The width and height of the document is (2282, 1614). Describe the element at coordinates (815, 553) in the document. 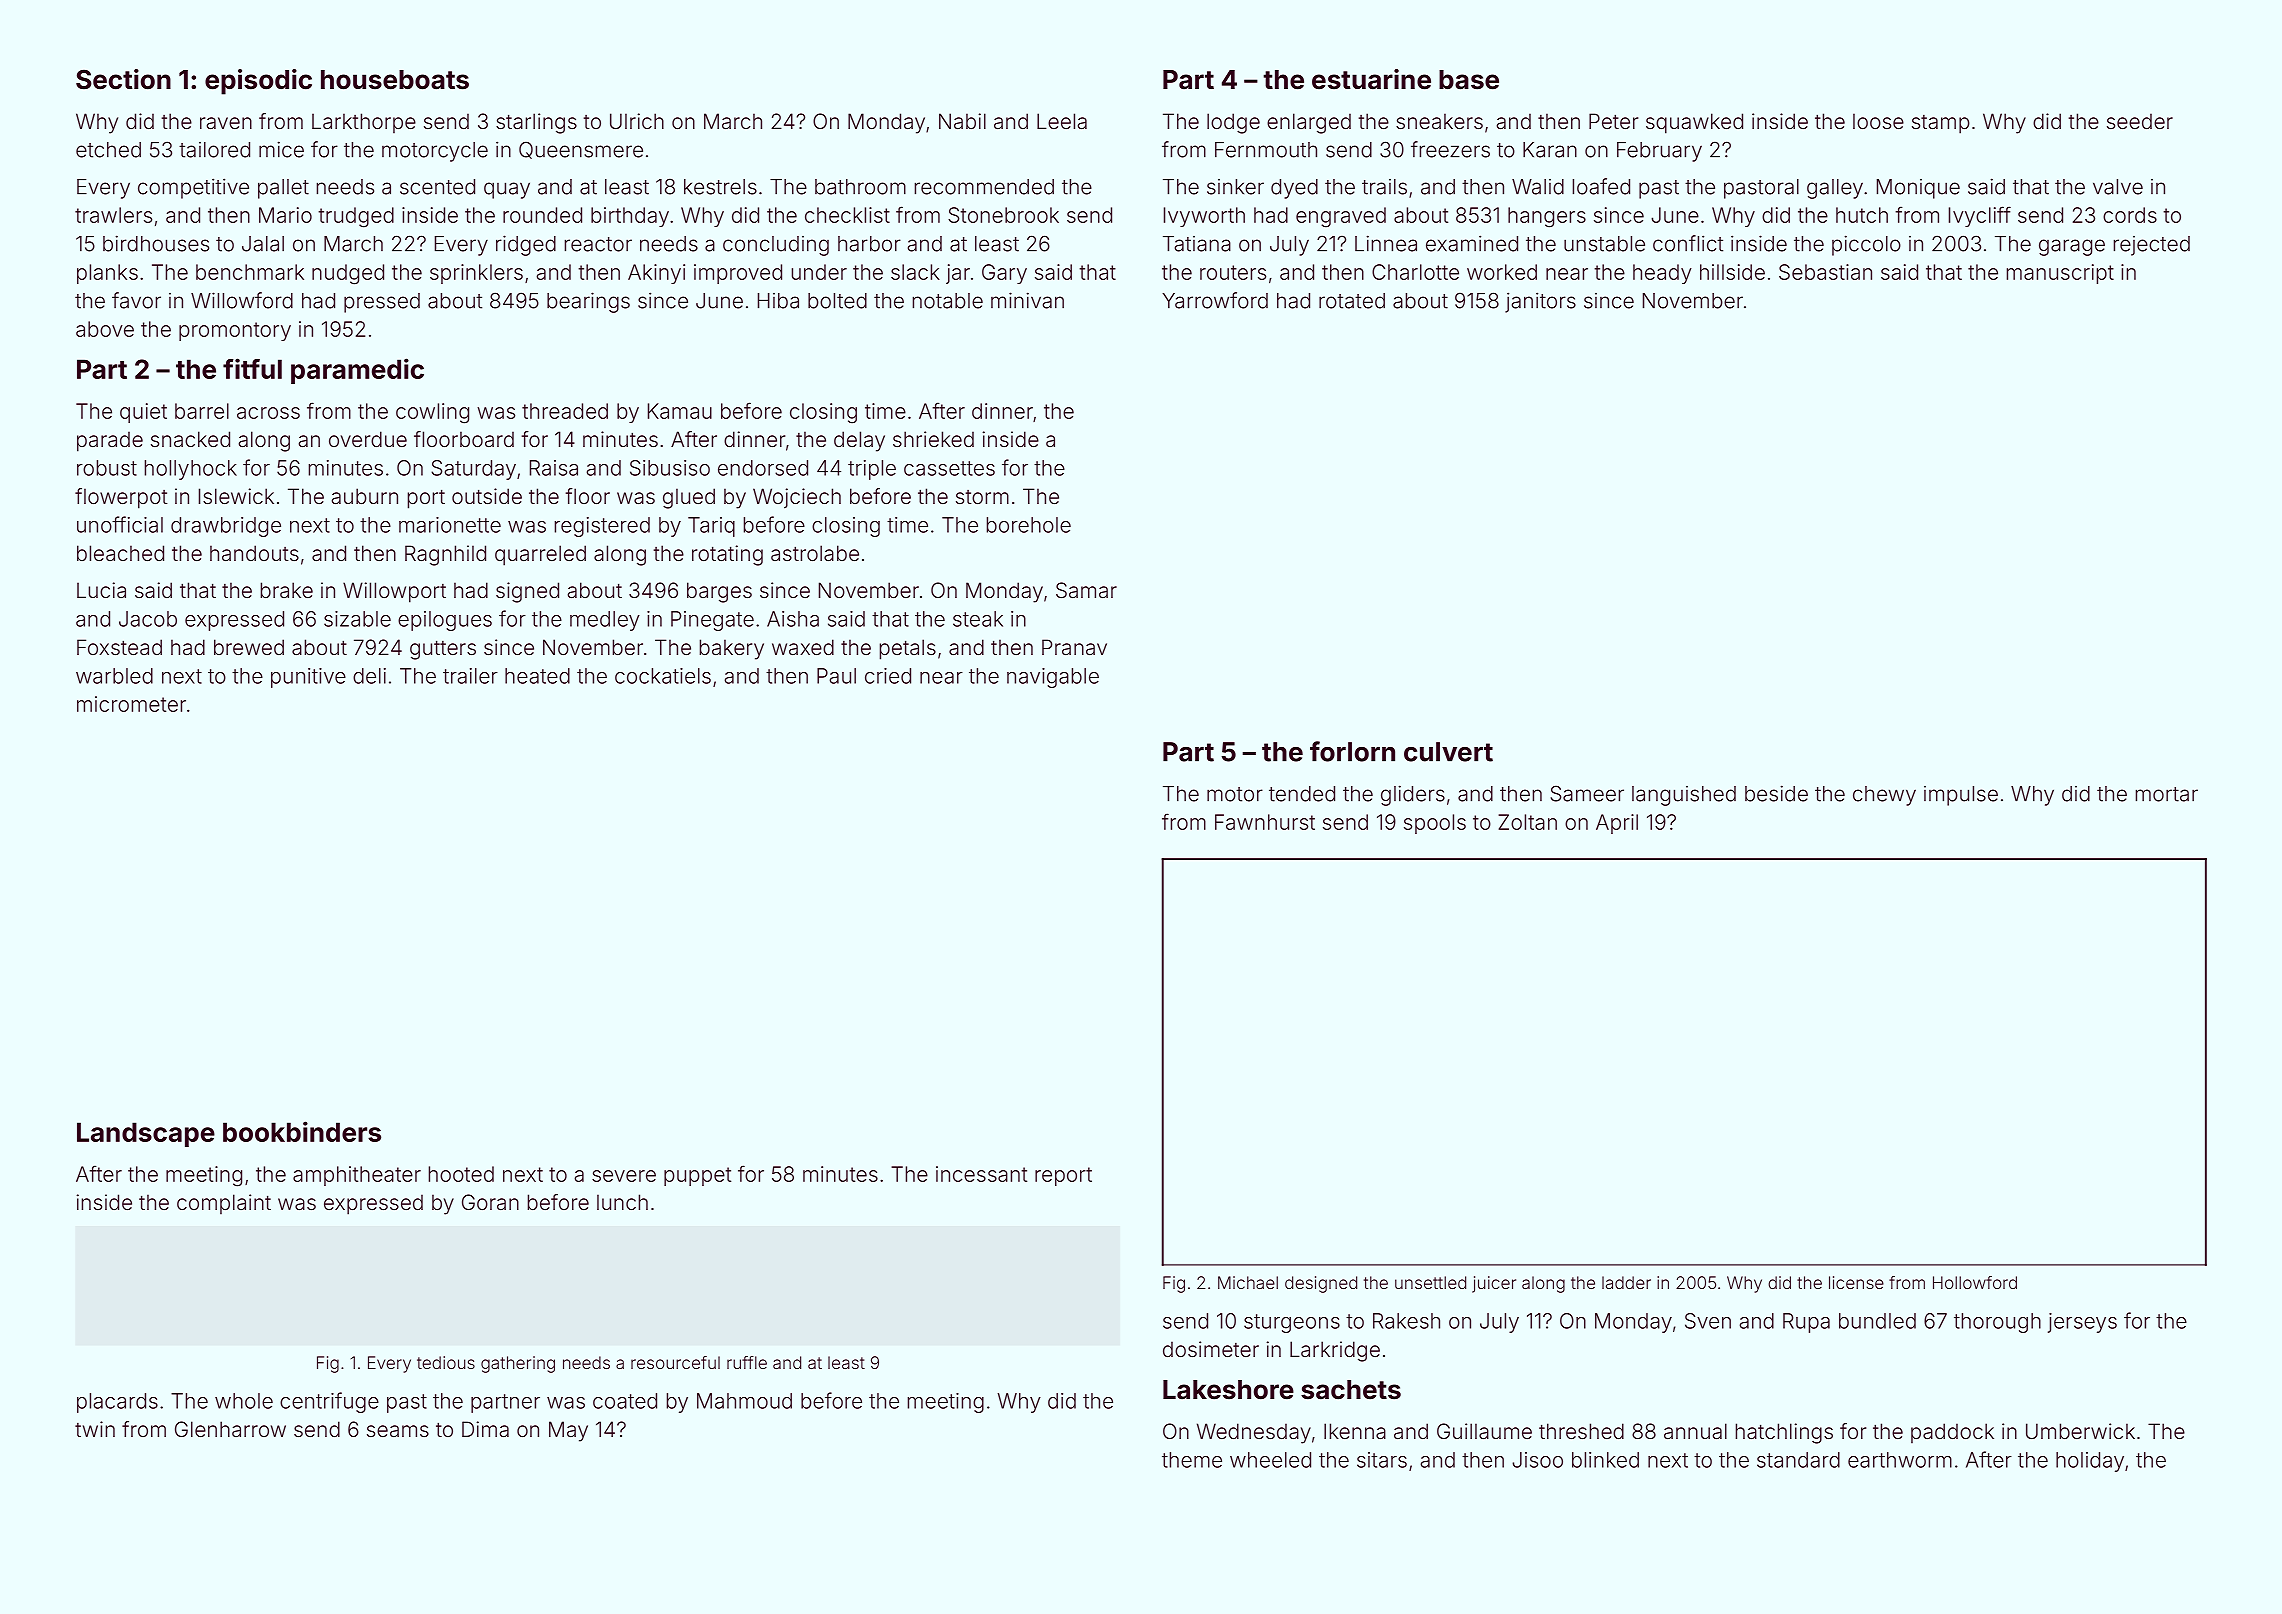

I see `astrolabe` at that location.
